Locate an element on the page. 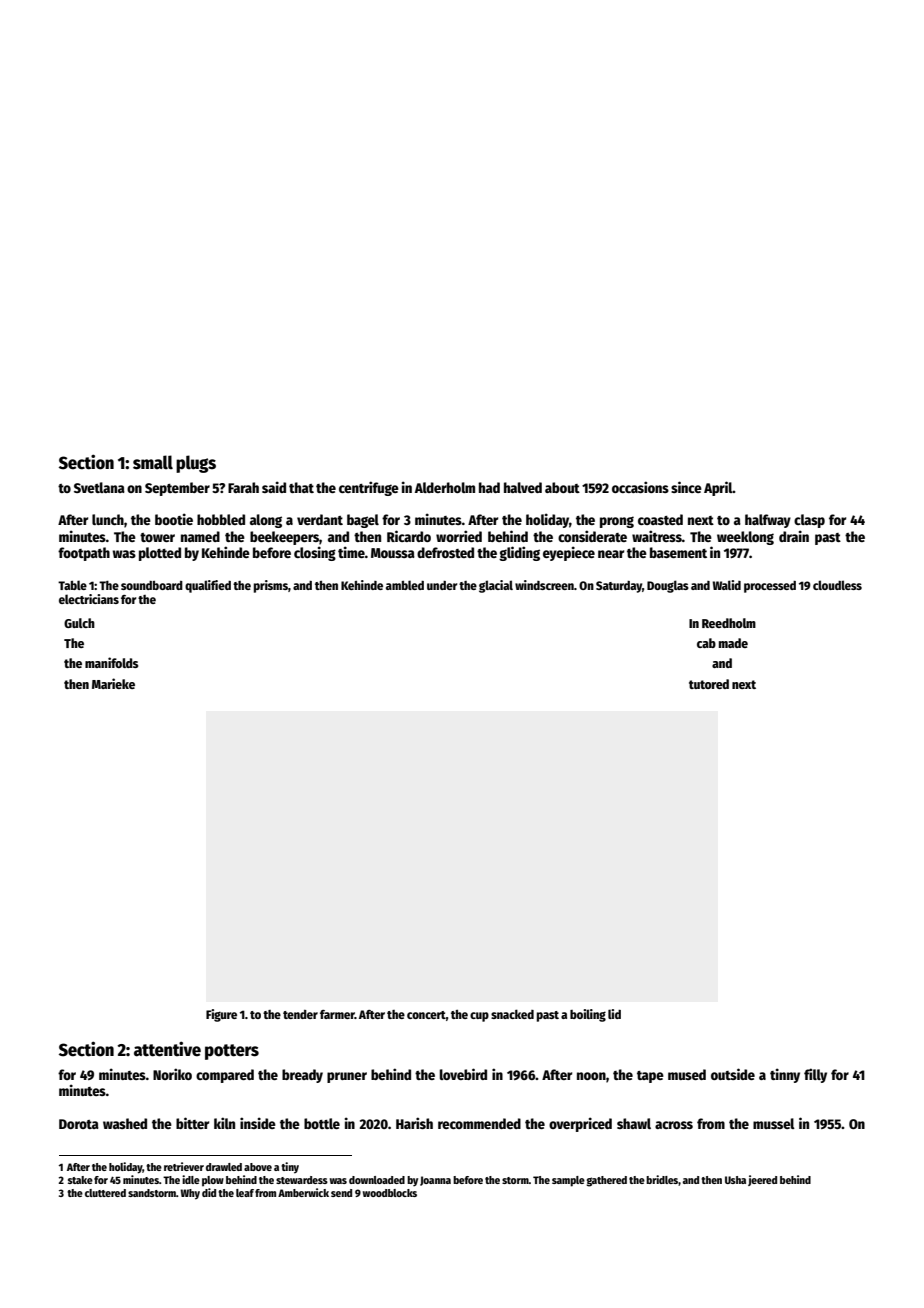  glacial is located at coordinates (496, 586).
